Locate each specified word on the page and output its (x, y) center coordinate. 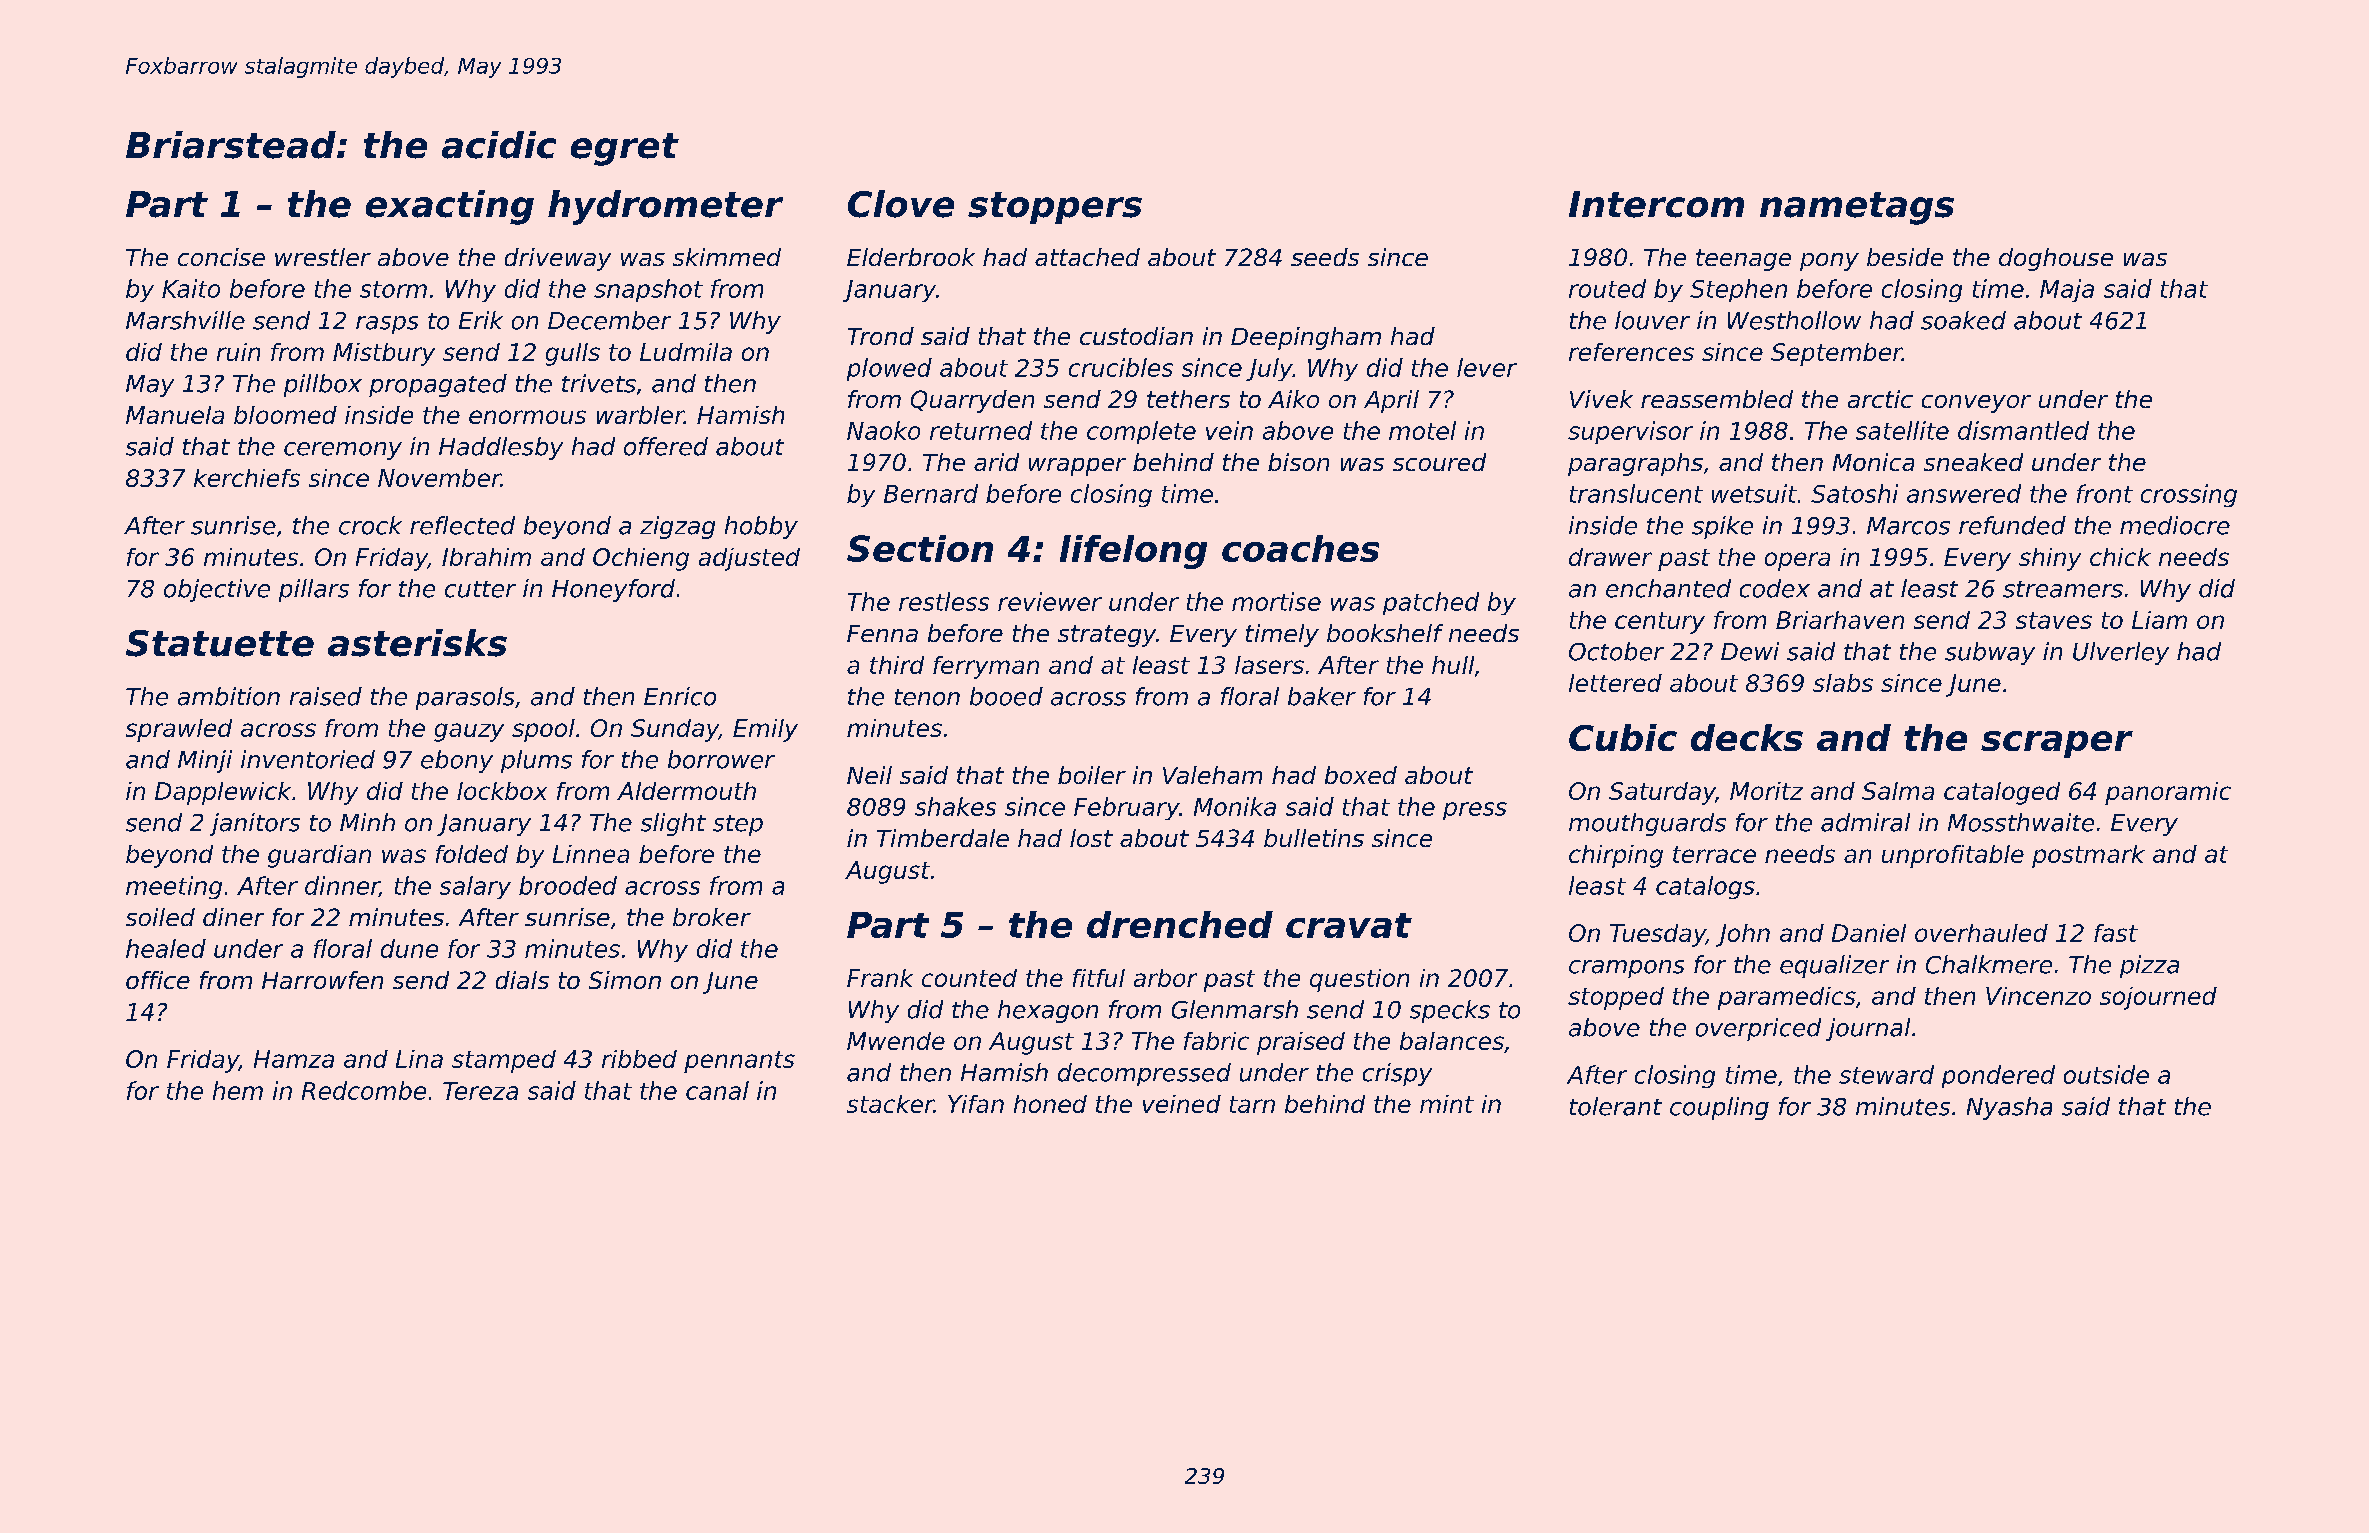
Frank (880, 978)
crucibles (1121, 367)
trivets (599, 383)
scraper (2057, 744)
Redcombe (364, 1090)
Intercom (1656, 204)
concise (221, 257)
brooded (568, 885)
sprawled (179, 730)
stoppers (1055, 208)
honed (1050, 1104)
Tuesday (1658, 935)
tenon (927, 697)
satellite (1902, 430)
